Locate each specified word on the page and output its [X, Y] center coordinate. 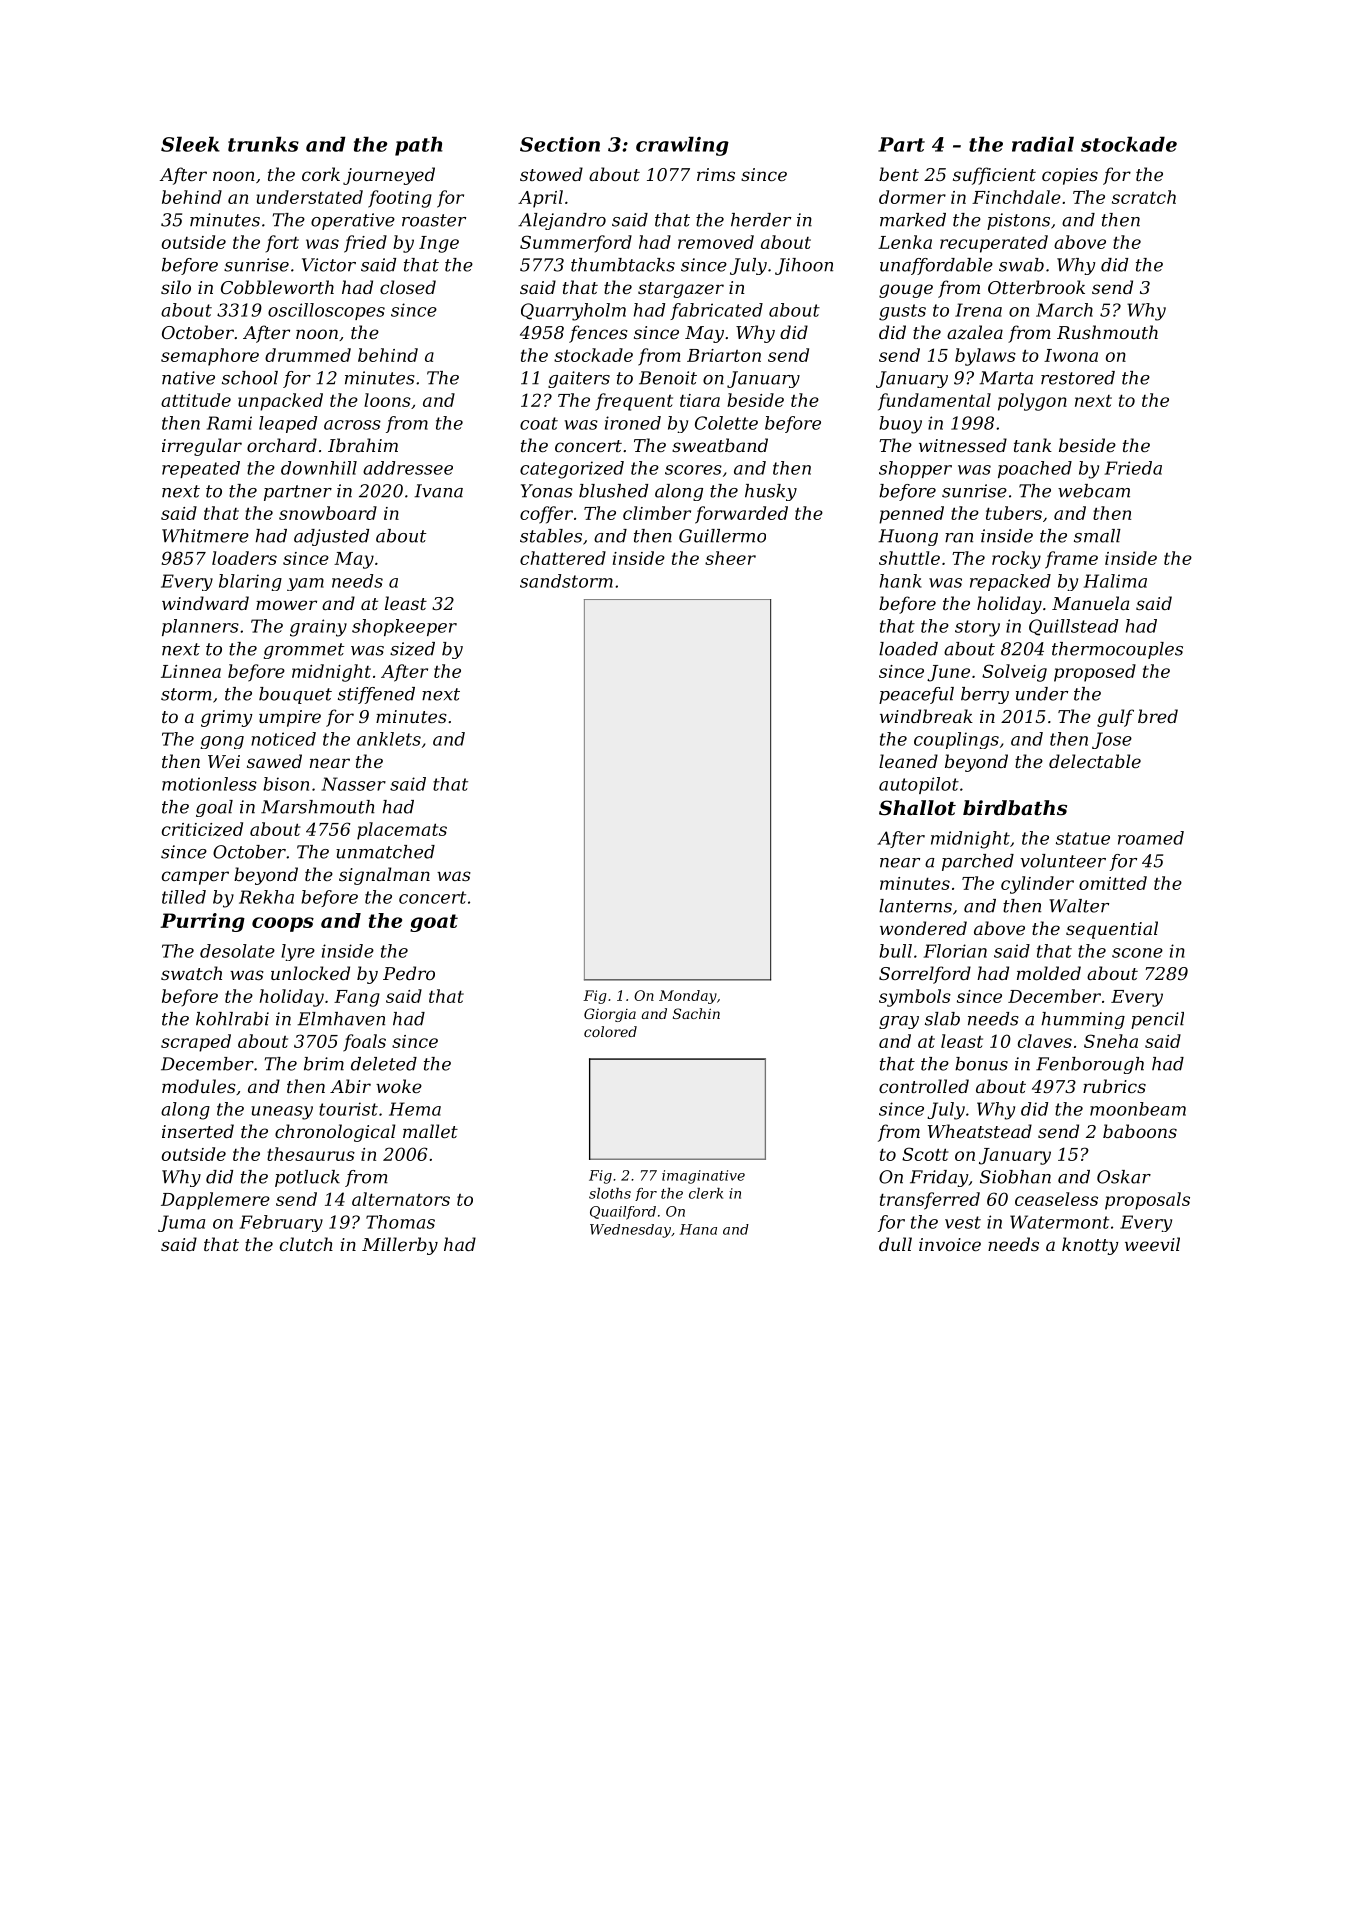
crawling [682, 146]
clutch [306, 1244]
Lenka [905, 242]
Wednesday [630, 1231]
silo [176, 287]
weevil [1152, 1244]
